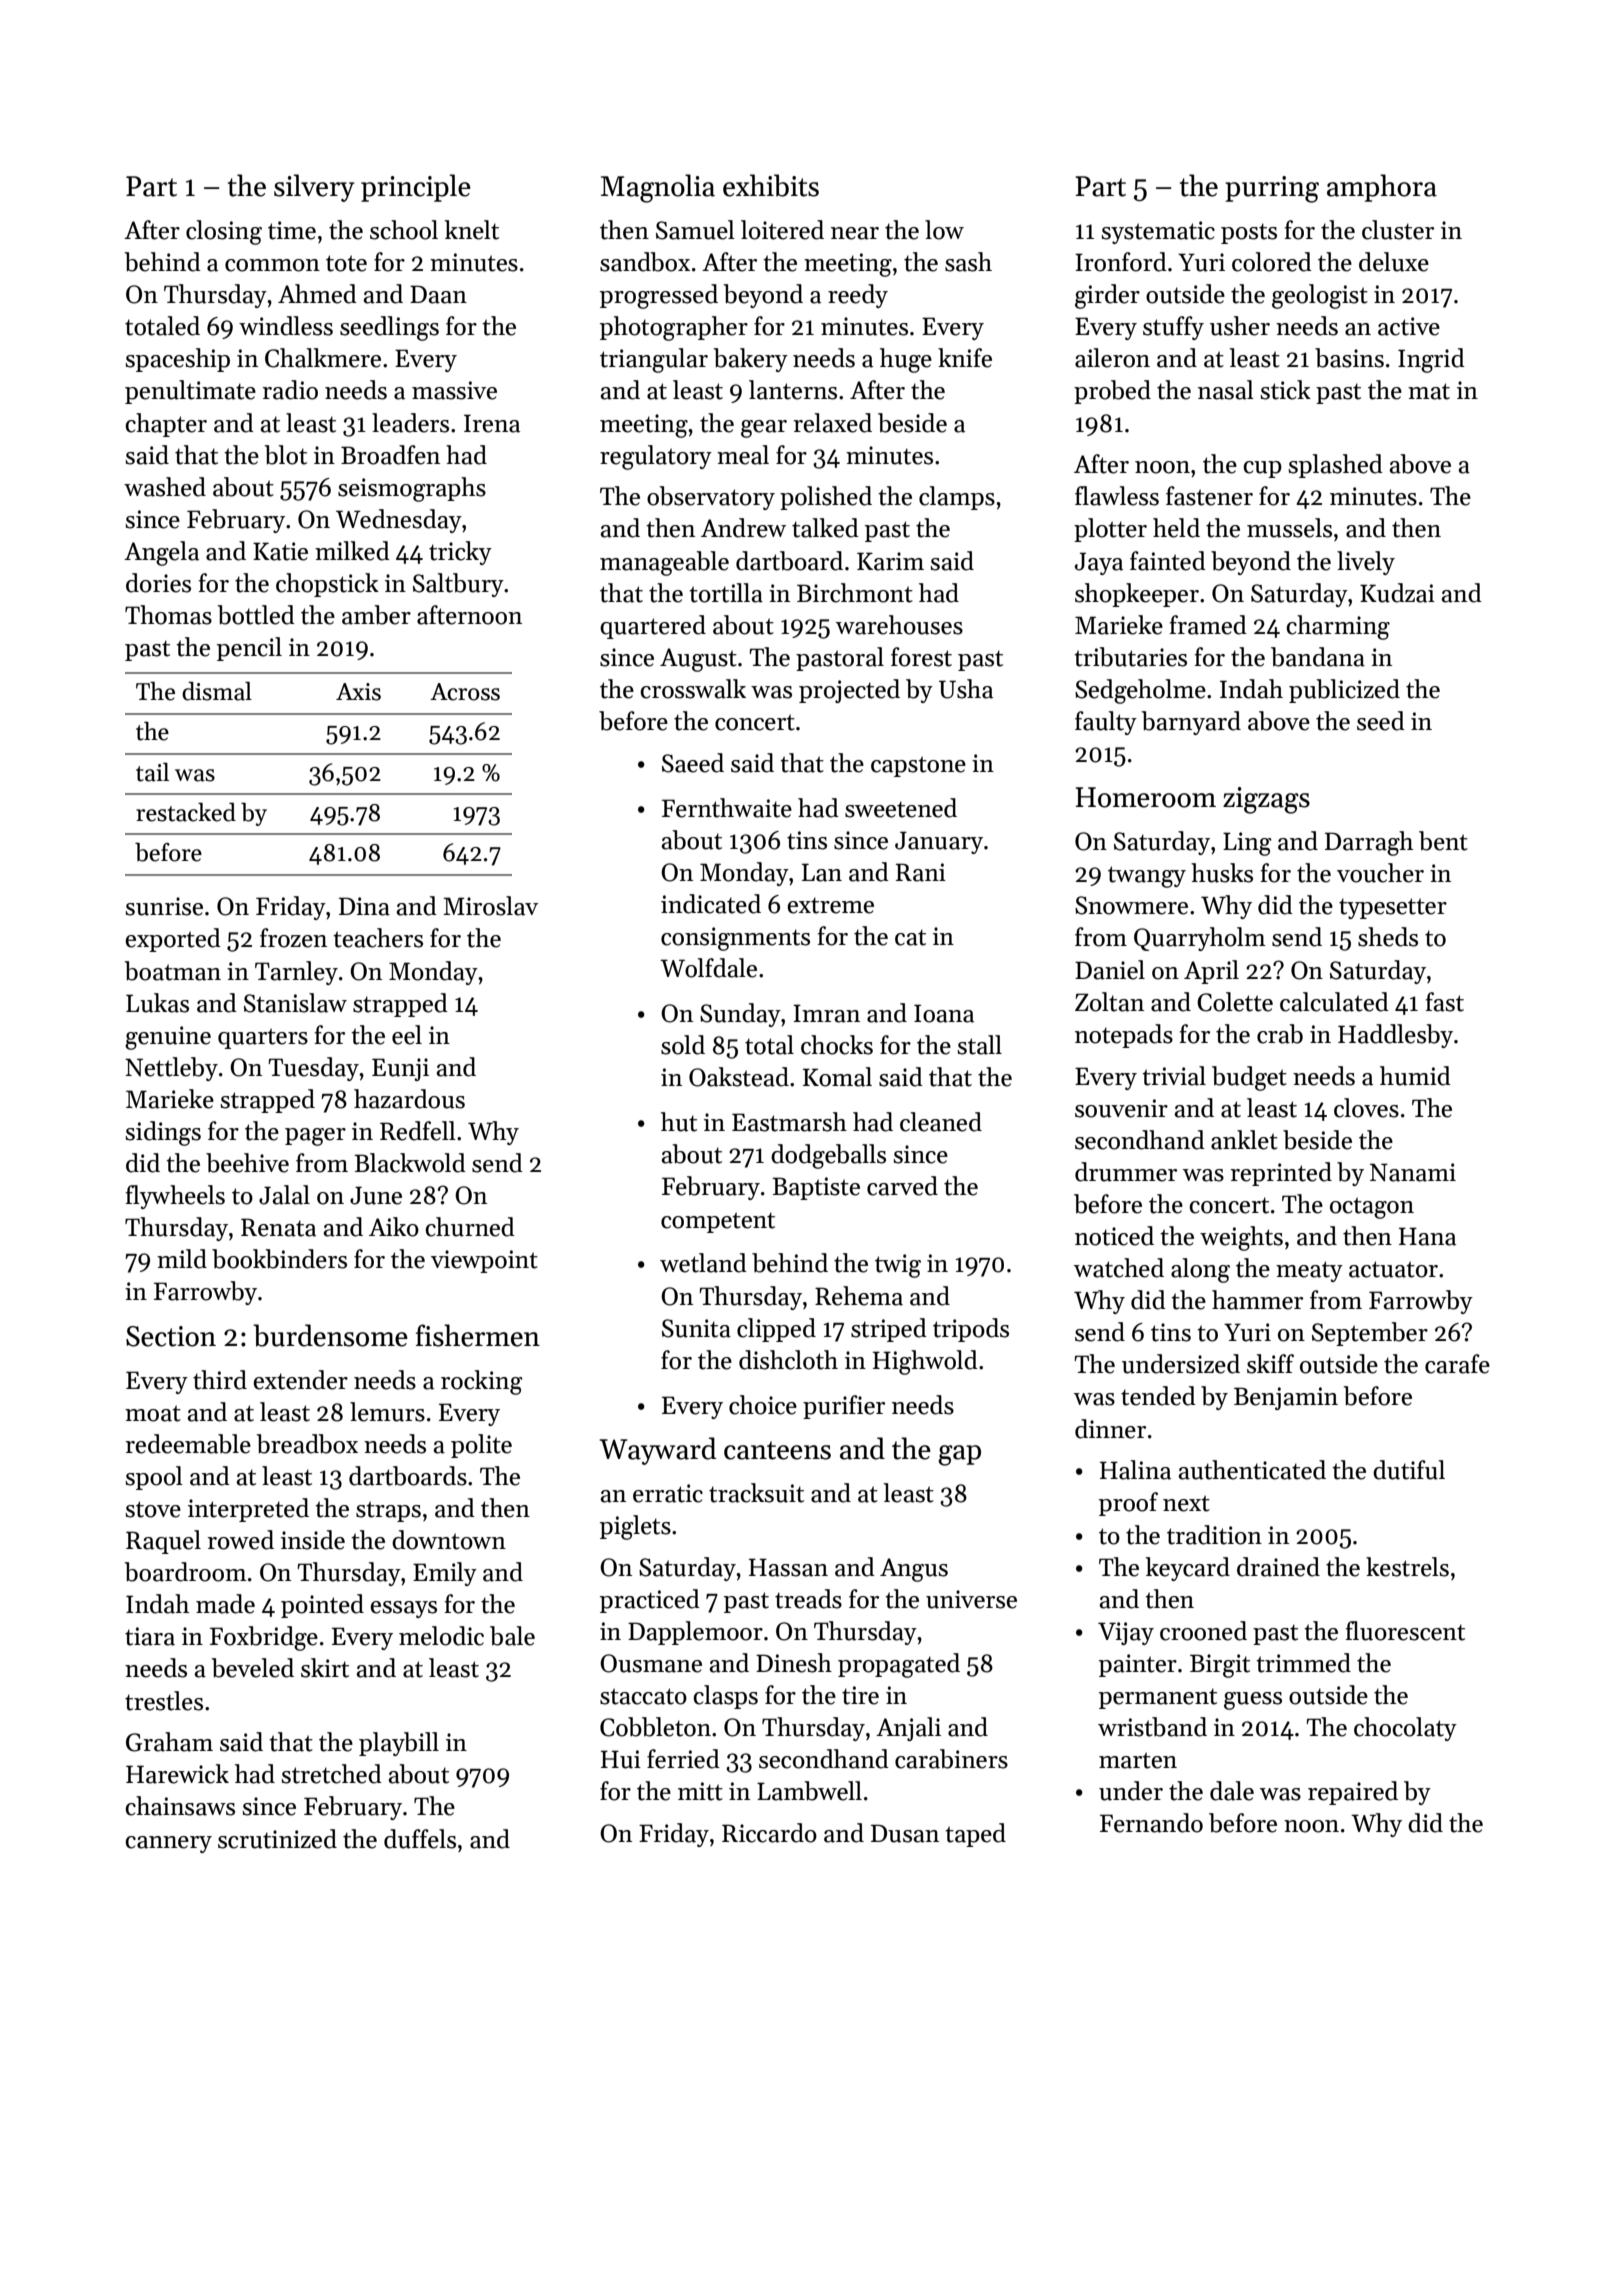 This page has height=2292, width=1620. I want to click on dutiful, so click(1409, 1470).
